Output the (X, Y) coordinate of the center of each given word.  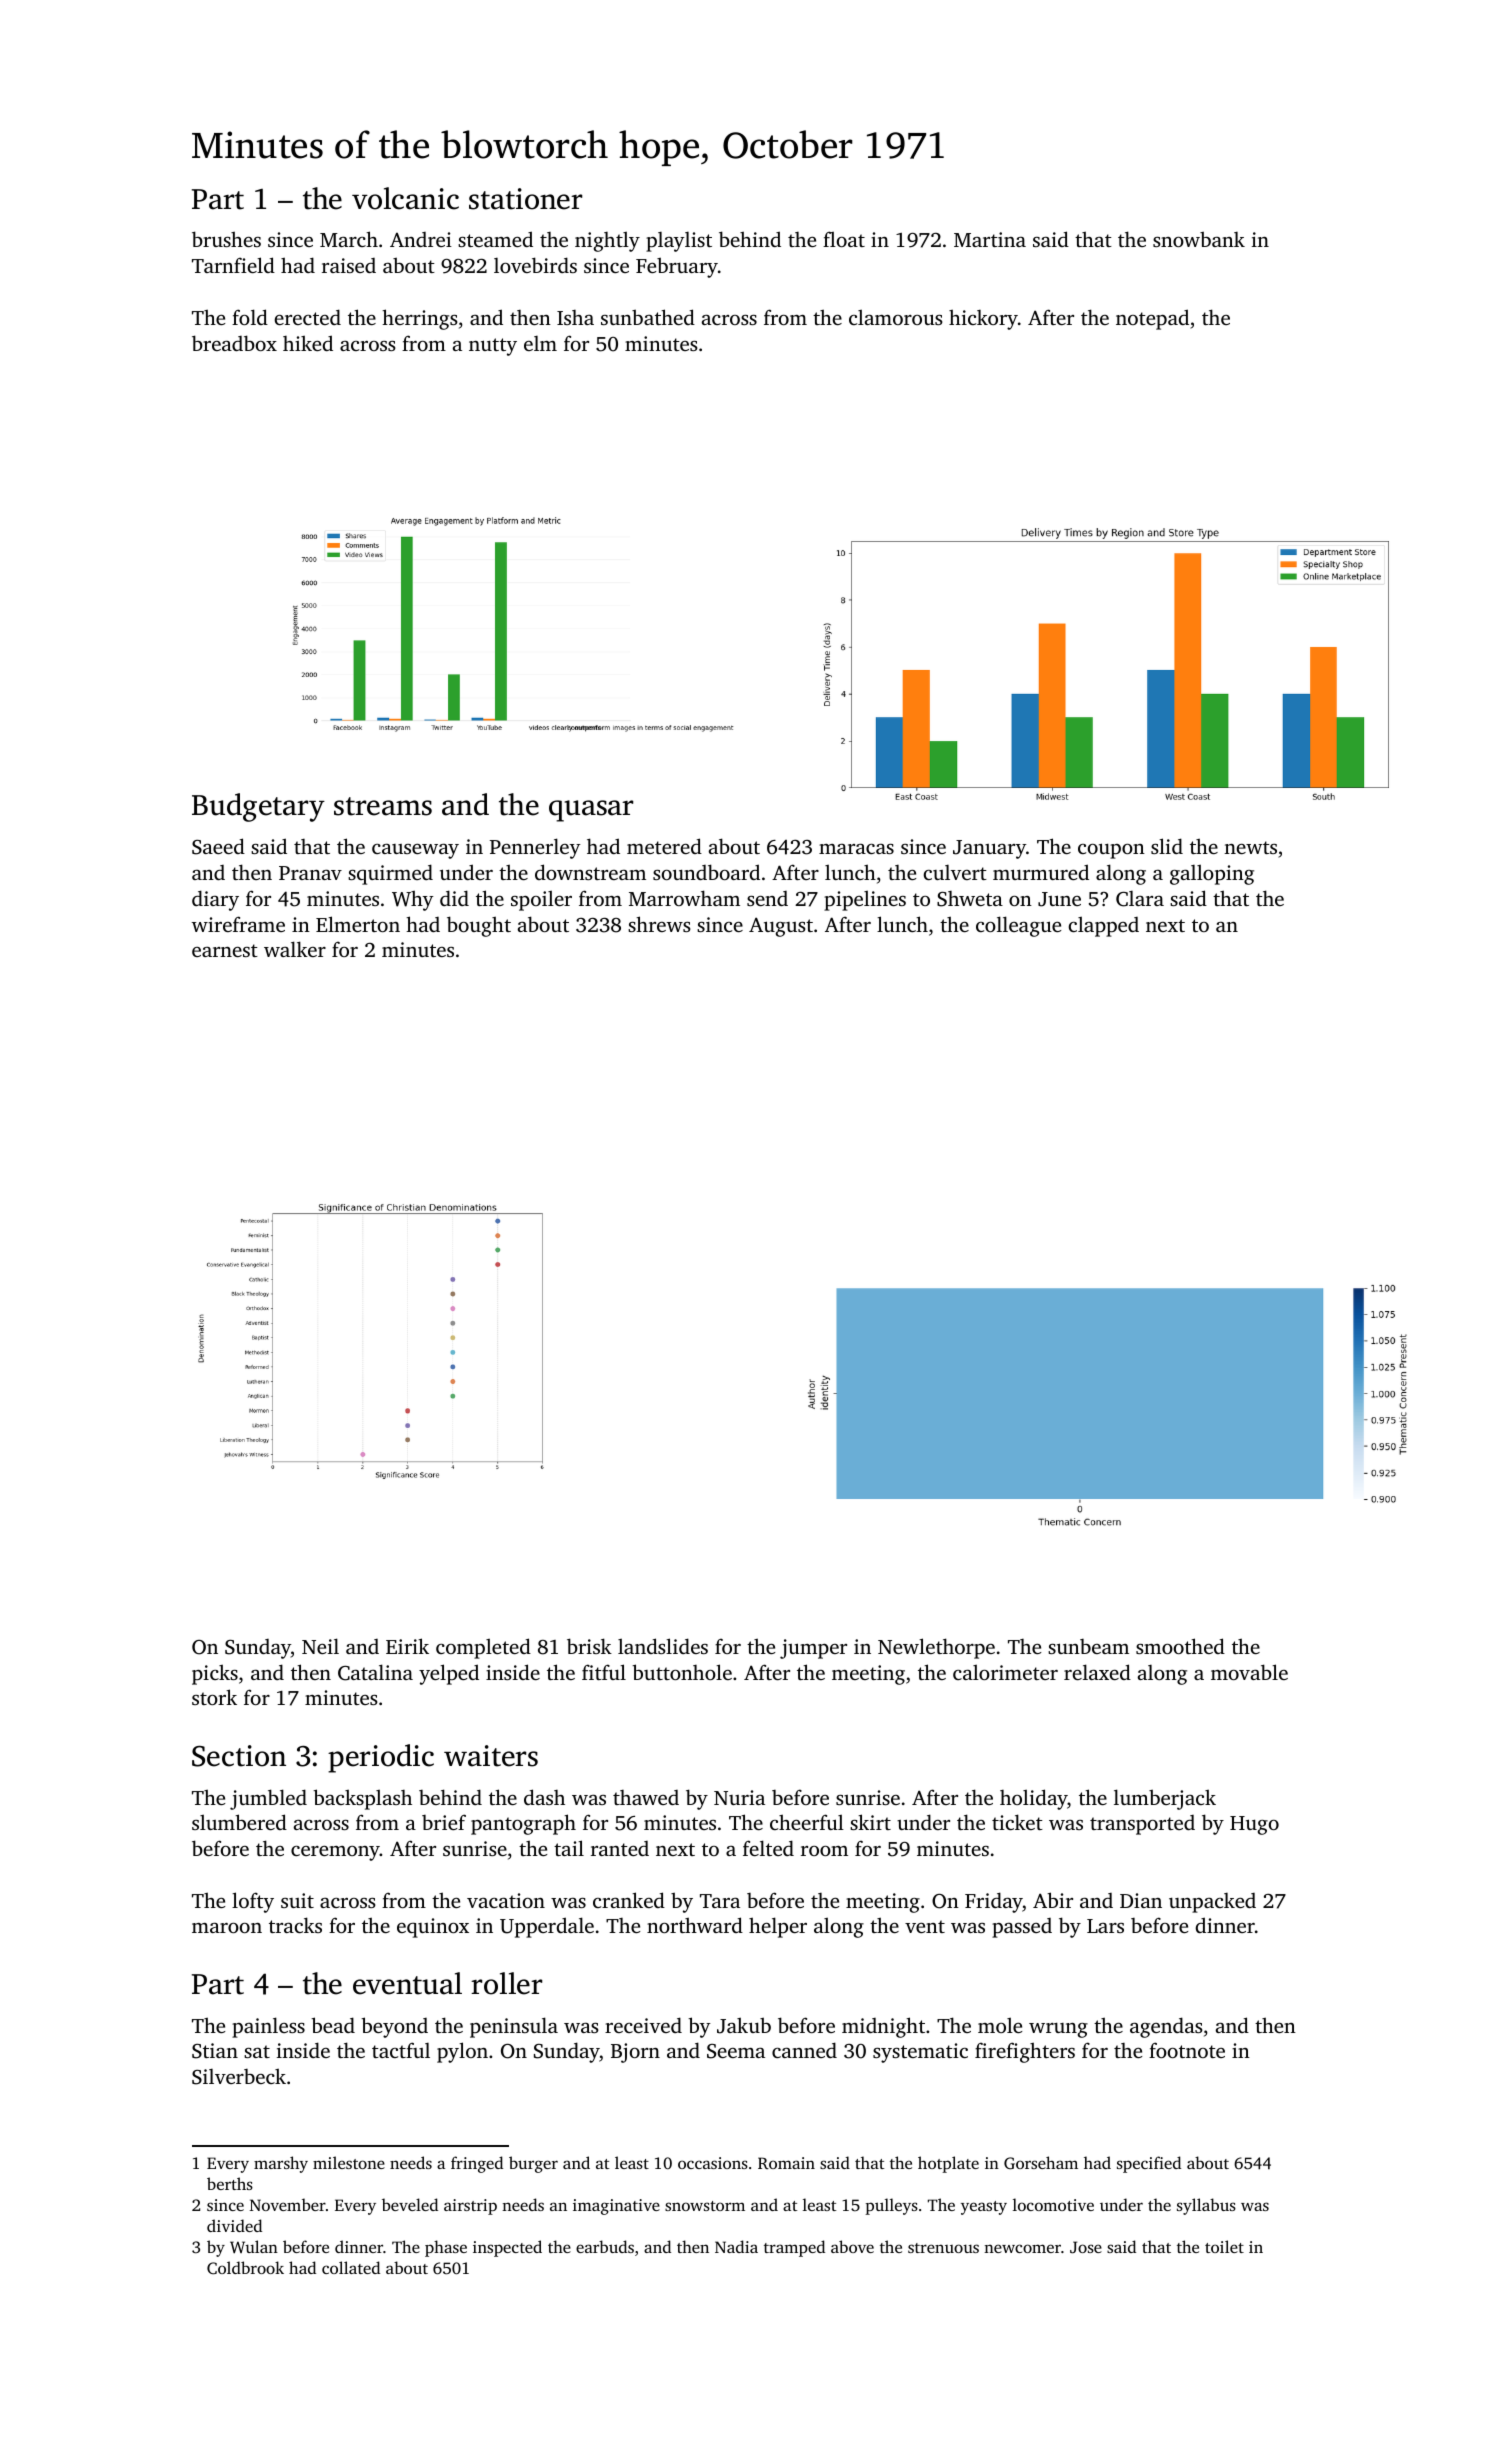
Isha (575, 317)
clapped (1104, 927)
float (844, 239)
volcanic (405, 198)
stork (214, 1697)
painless (268, 2027)
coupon (1111, 851)
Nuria (739, 1797)
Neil (320, 1646)
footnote (1187, 2050)
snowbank (1199, 239)
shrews (659, 924)
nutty (493, 347)
